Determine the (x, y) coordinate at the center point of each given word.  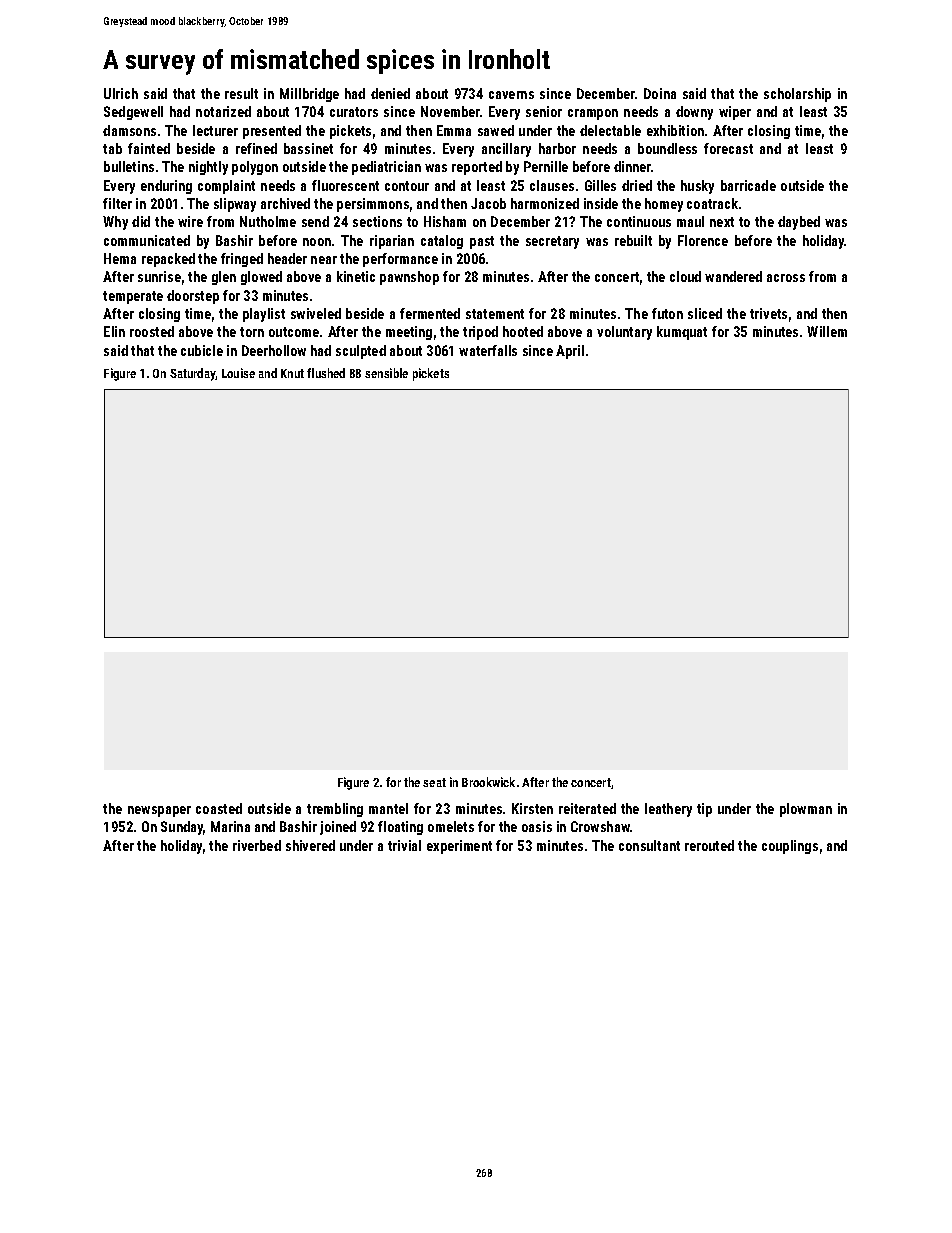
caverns (511, 95)
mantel (388, 808)
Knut (292, 373)
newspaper (159, 811)
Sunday (182, 828)
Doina (660, 93)
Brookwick (488, 782)
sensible (386, 373)
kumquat (682, 333)
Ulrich (121, 93)
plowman (806, 810)
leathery (668, 810)
